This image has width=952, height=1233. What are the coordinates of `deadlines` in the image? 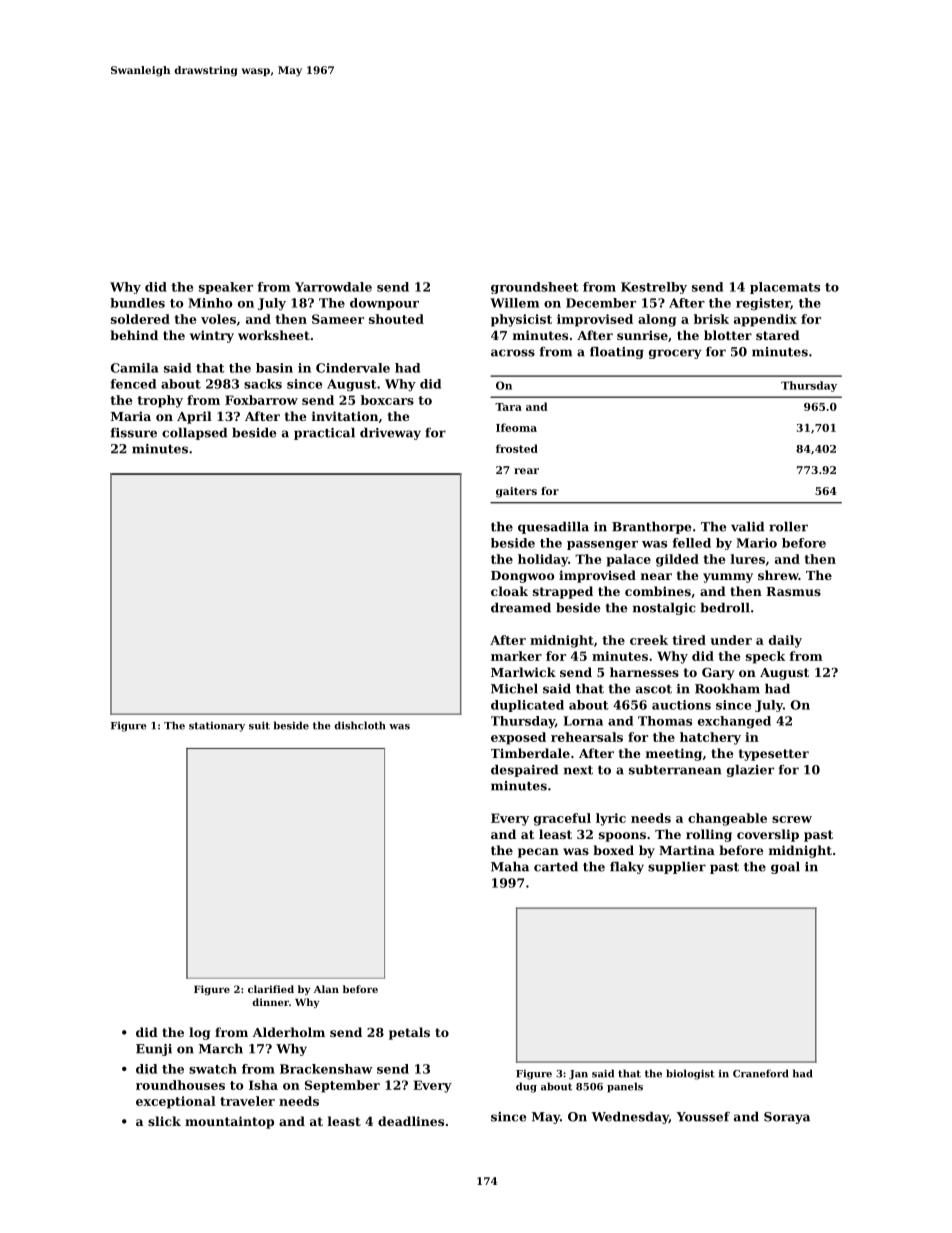 It's located at (411, 1121).
